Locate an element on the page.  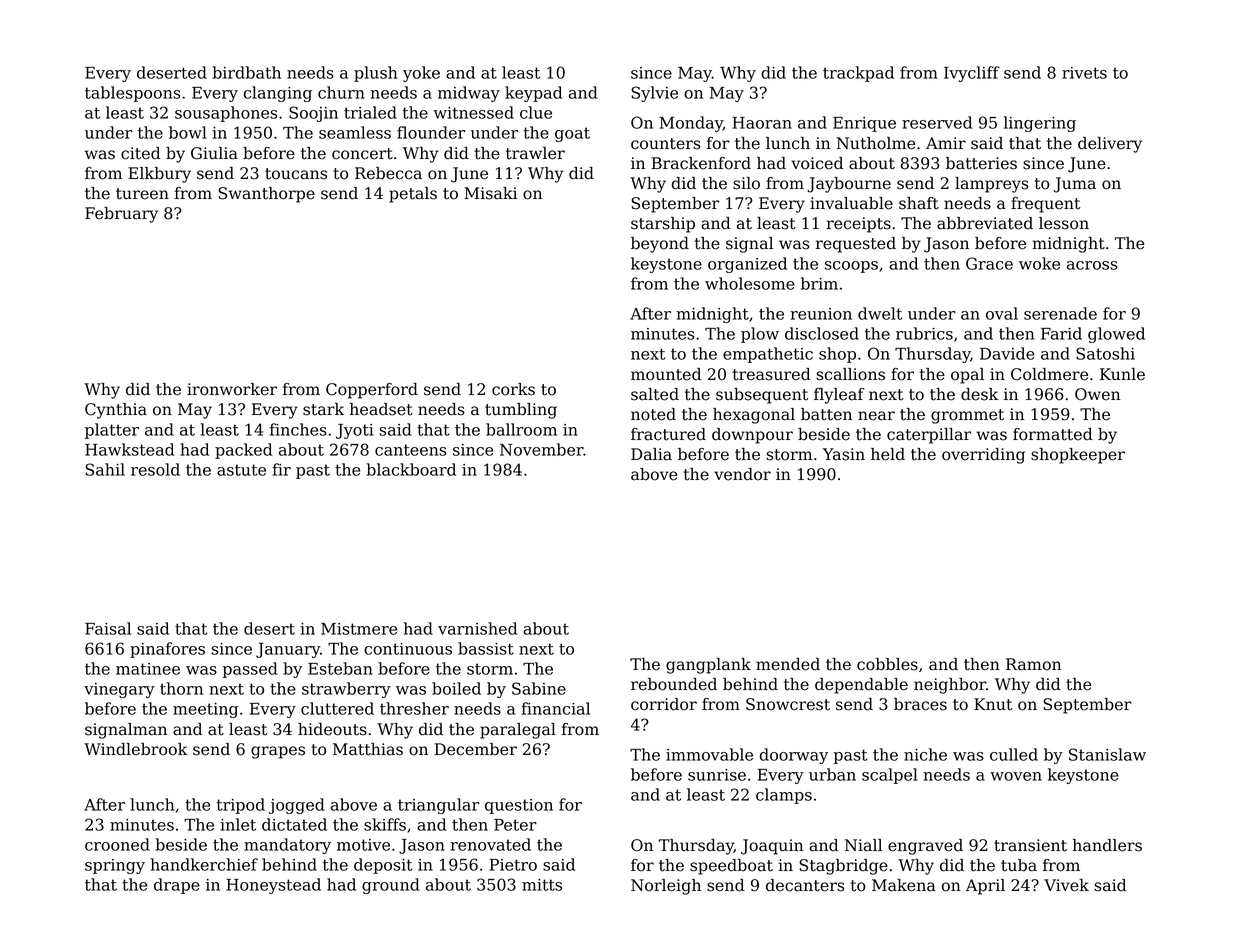
Monday is located at coordinates (691, 124).
